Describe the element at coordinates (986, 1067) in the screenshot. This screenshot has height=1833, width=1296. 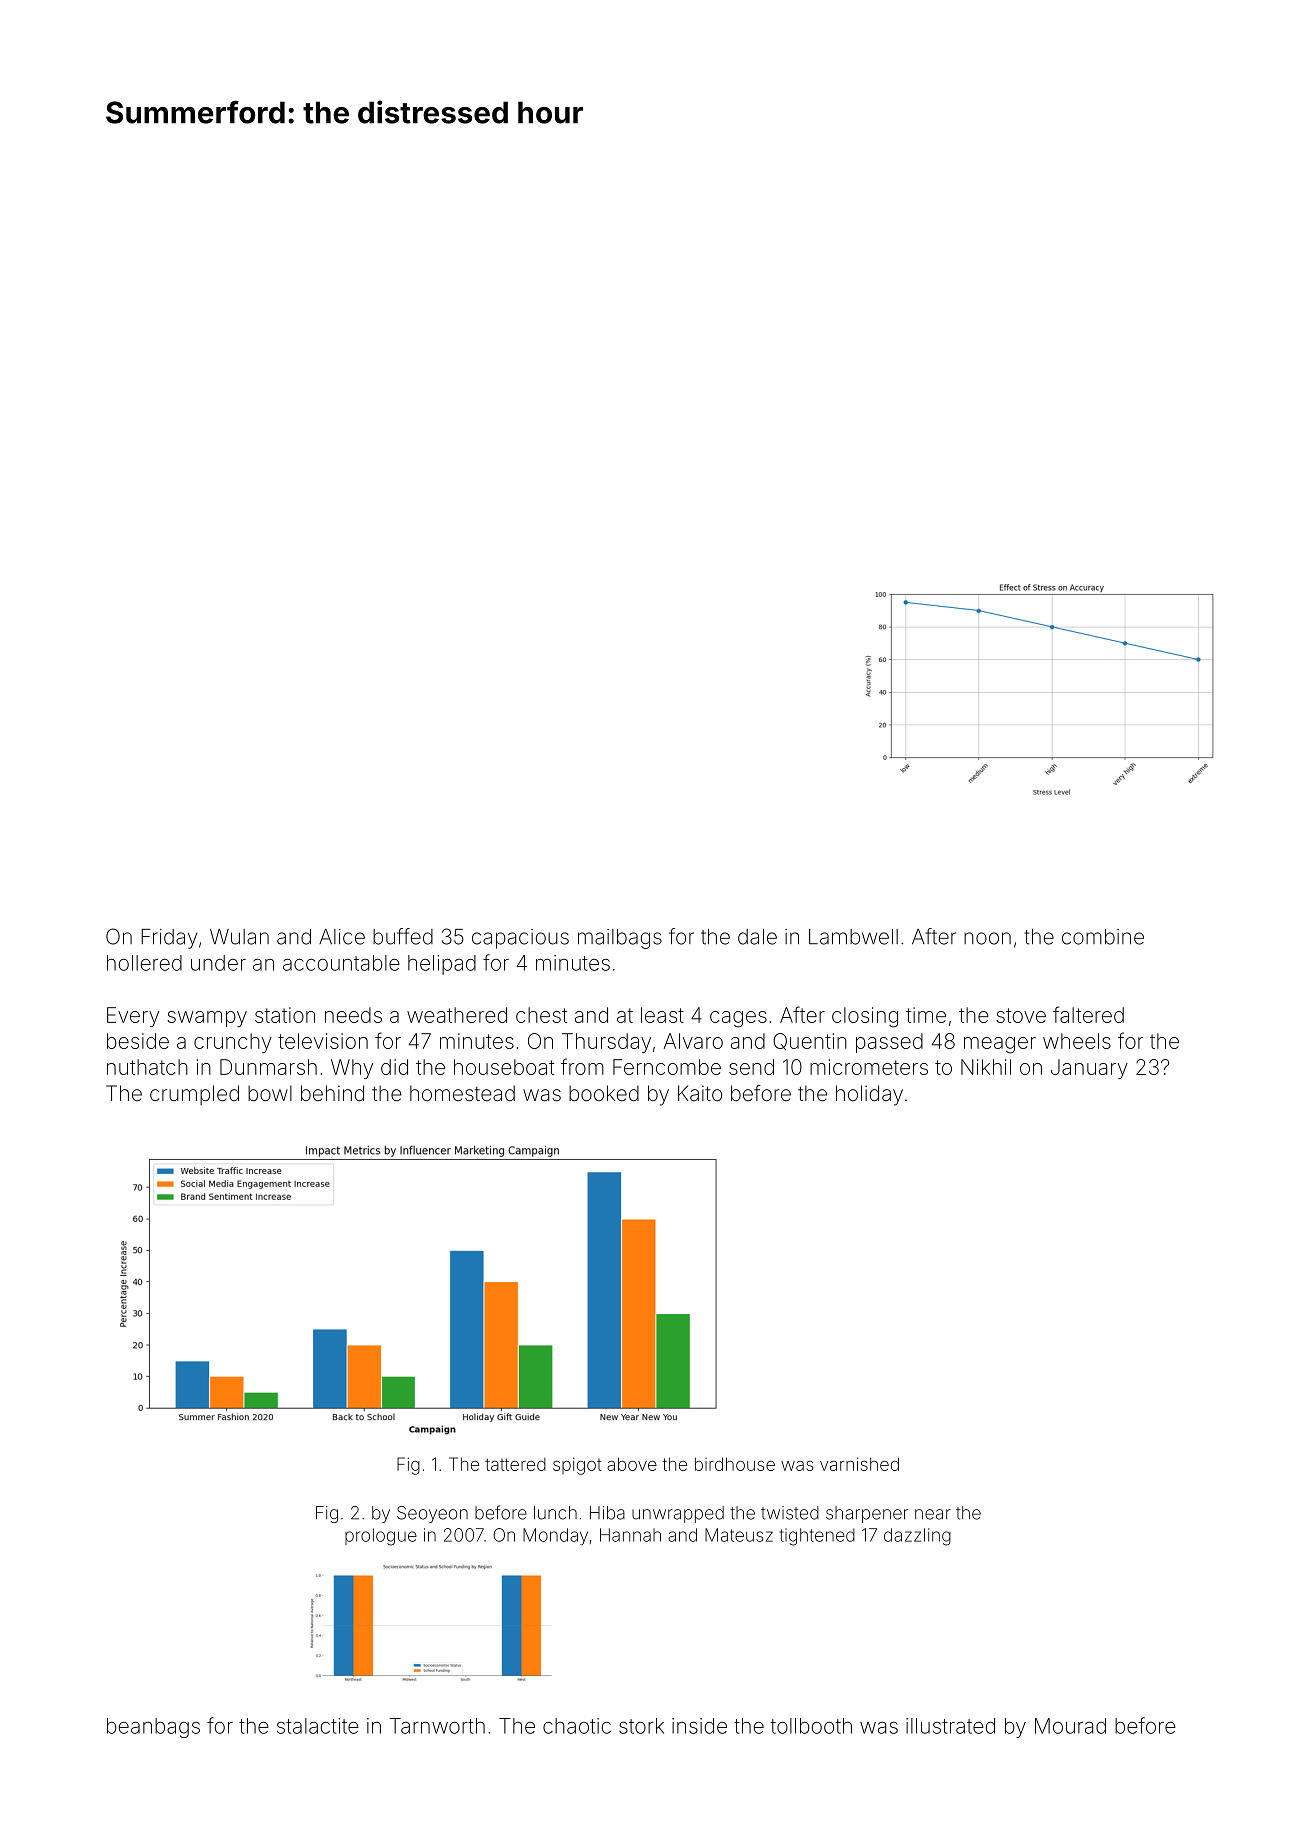
I see `Nikhil` at that location.
